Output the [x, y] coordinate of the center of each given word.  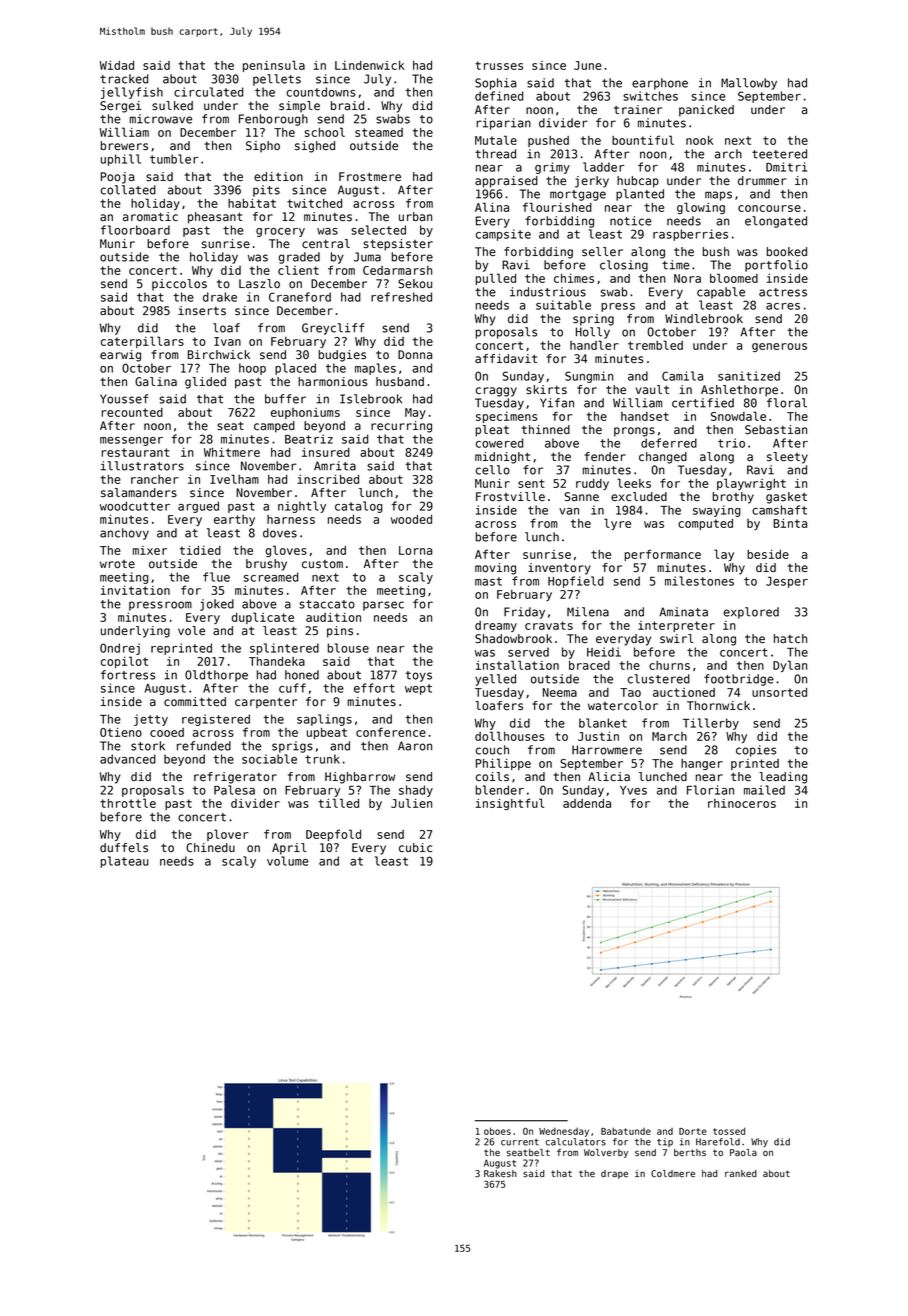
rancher [154, 479]
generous [779, 347]
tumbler [174, 159]
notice [631, 221]
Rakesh [500, 1173]
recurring [401, 427]
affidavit [506, 358]
